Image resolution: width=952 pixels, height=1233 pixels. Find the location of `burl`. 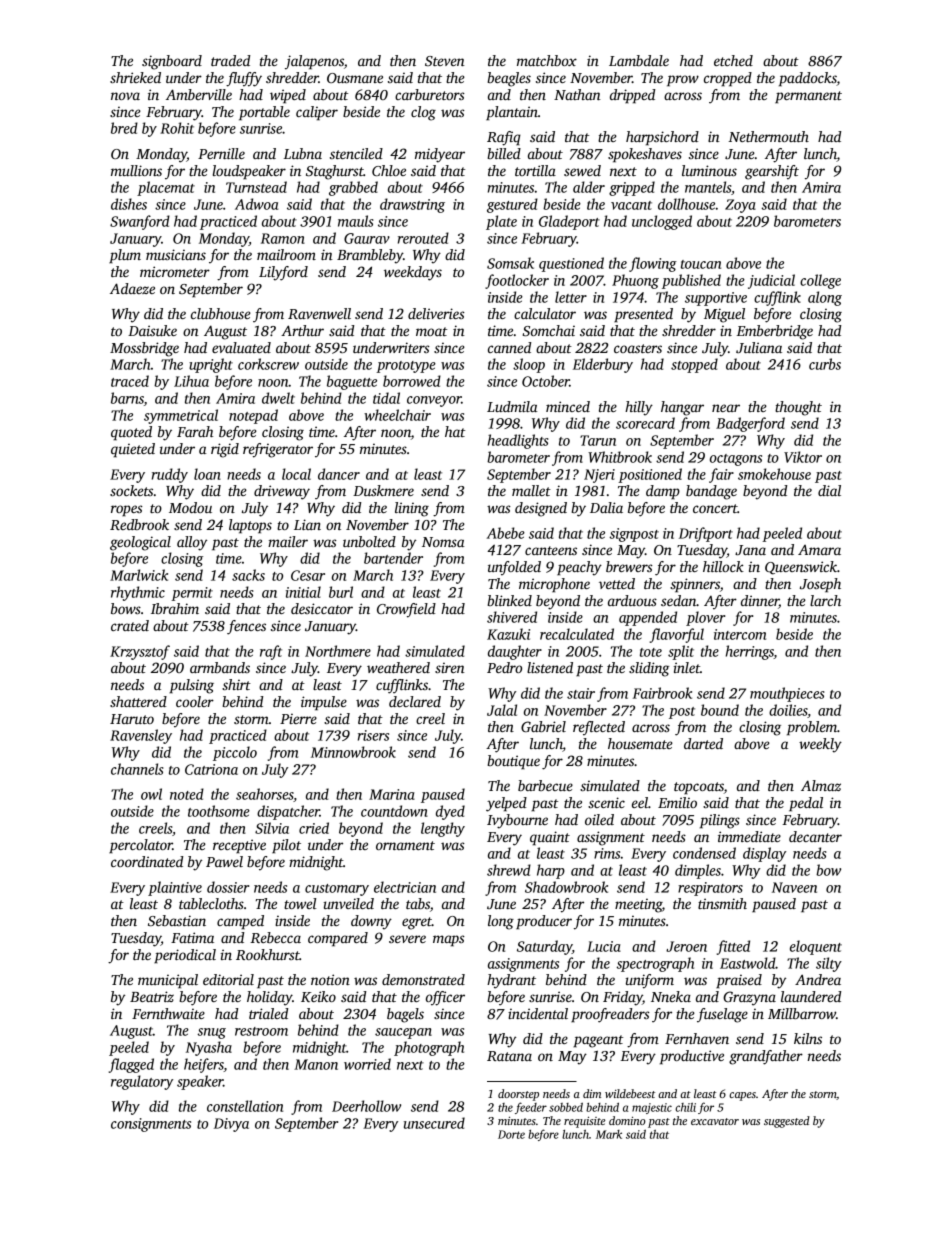

burl is located at coordinates (341, 592).
